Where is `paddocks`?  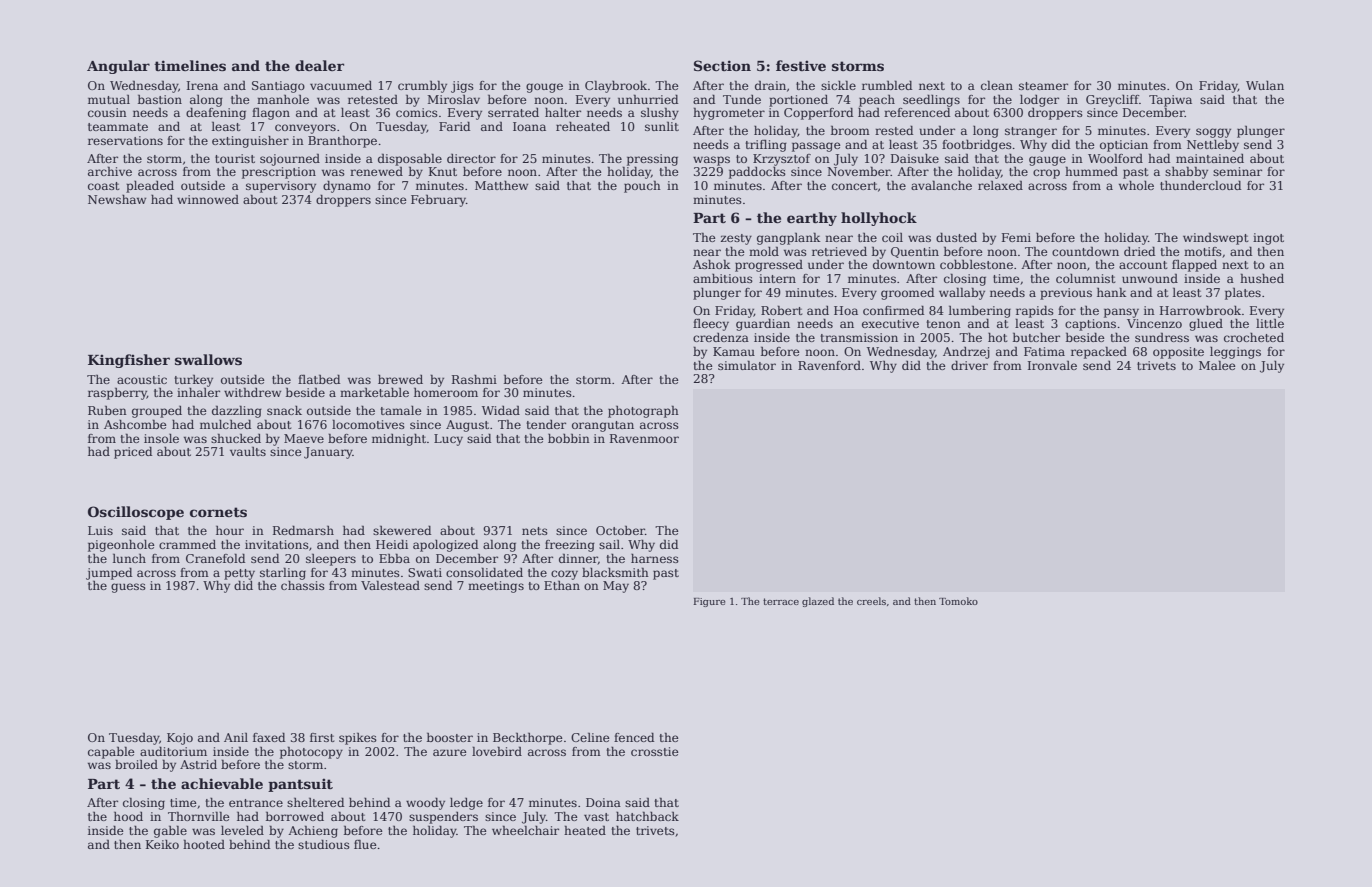 paddocks is located at coordinates (757, 173).
